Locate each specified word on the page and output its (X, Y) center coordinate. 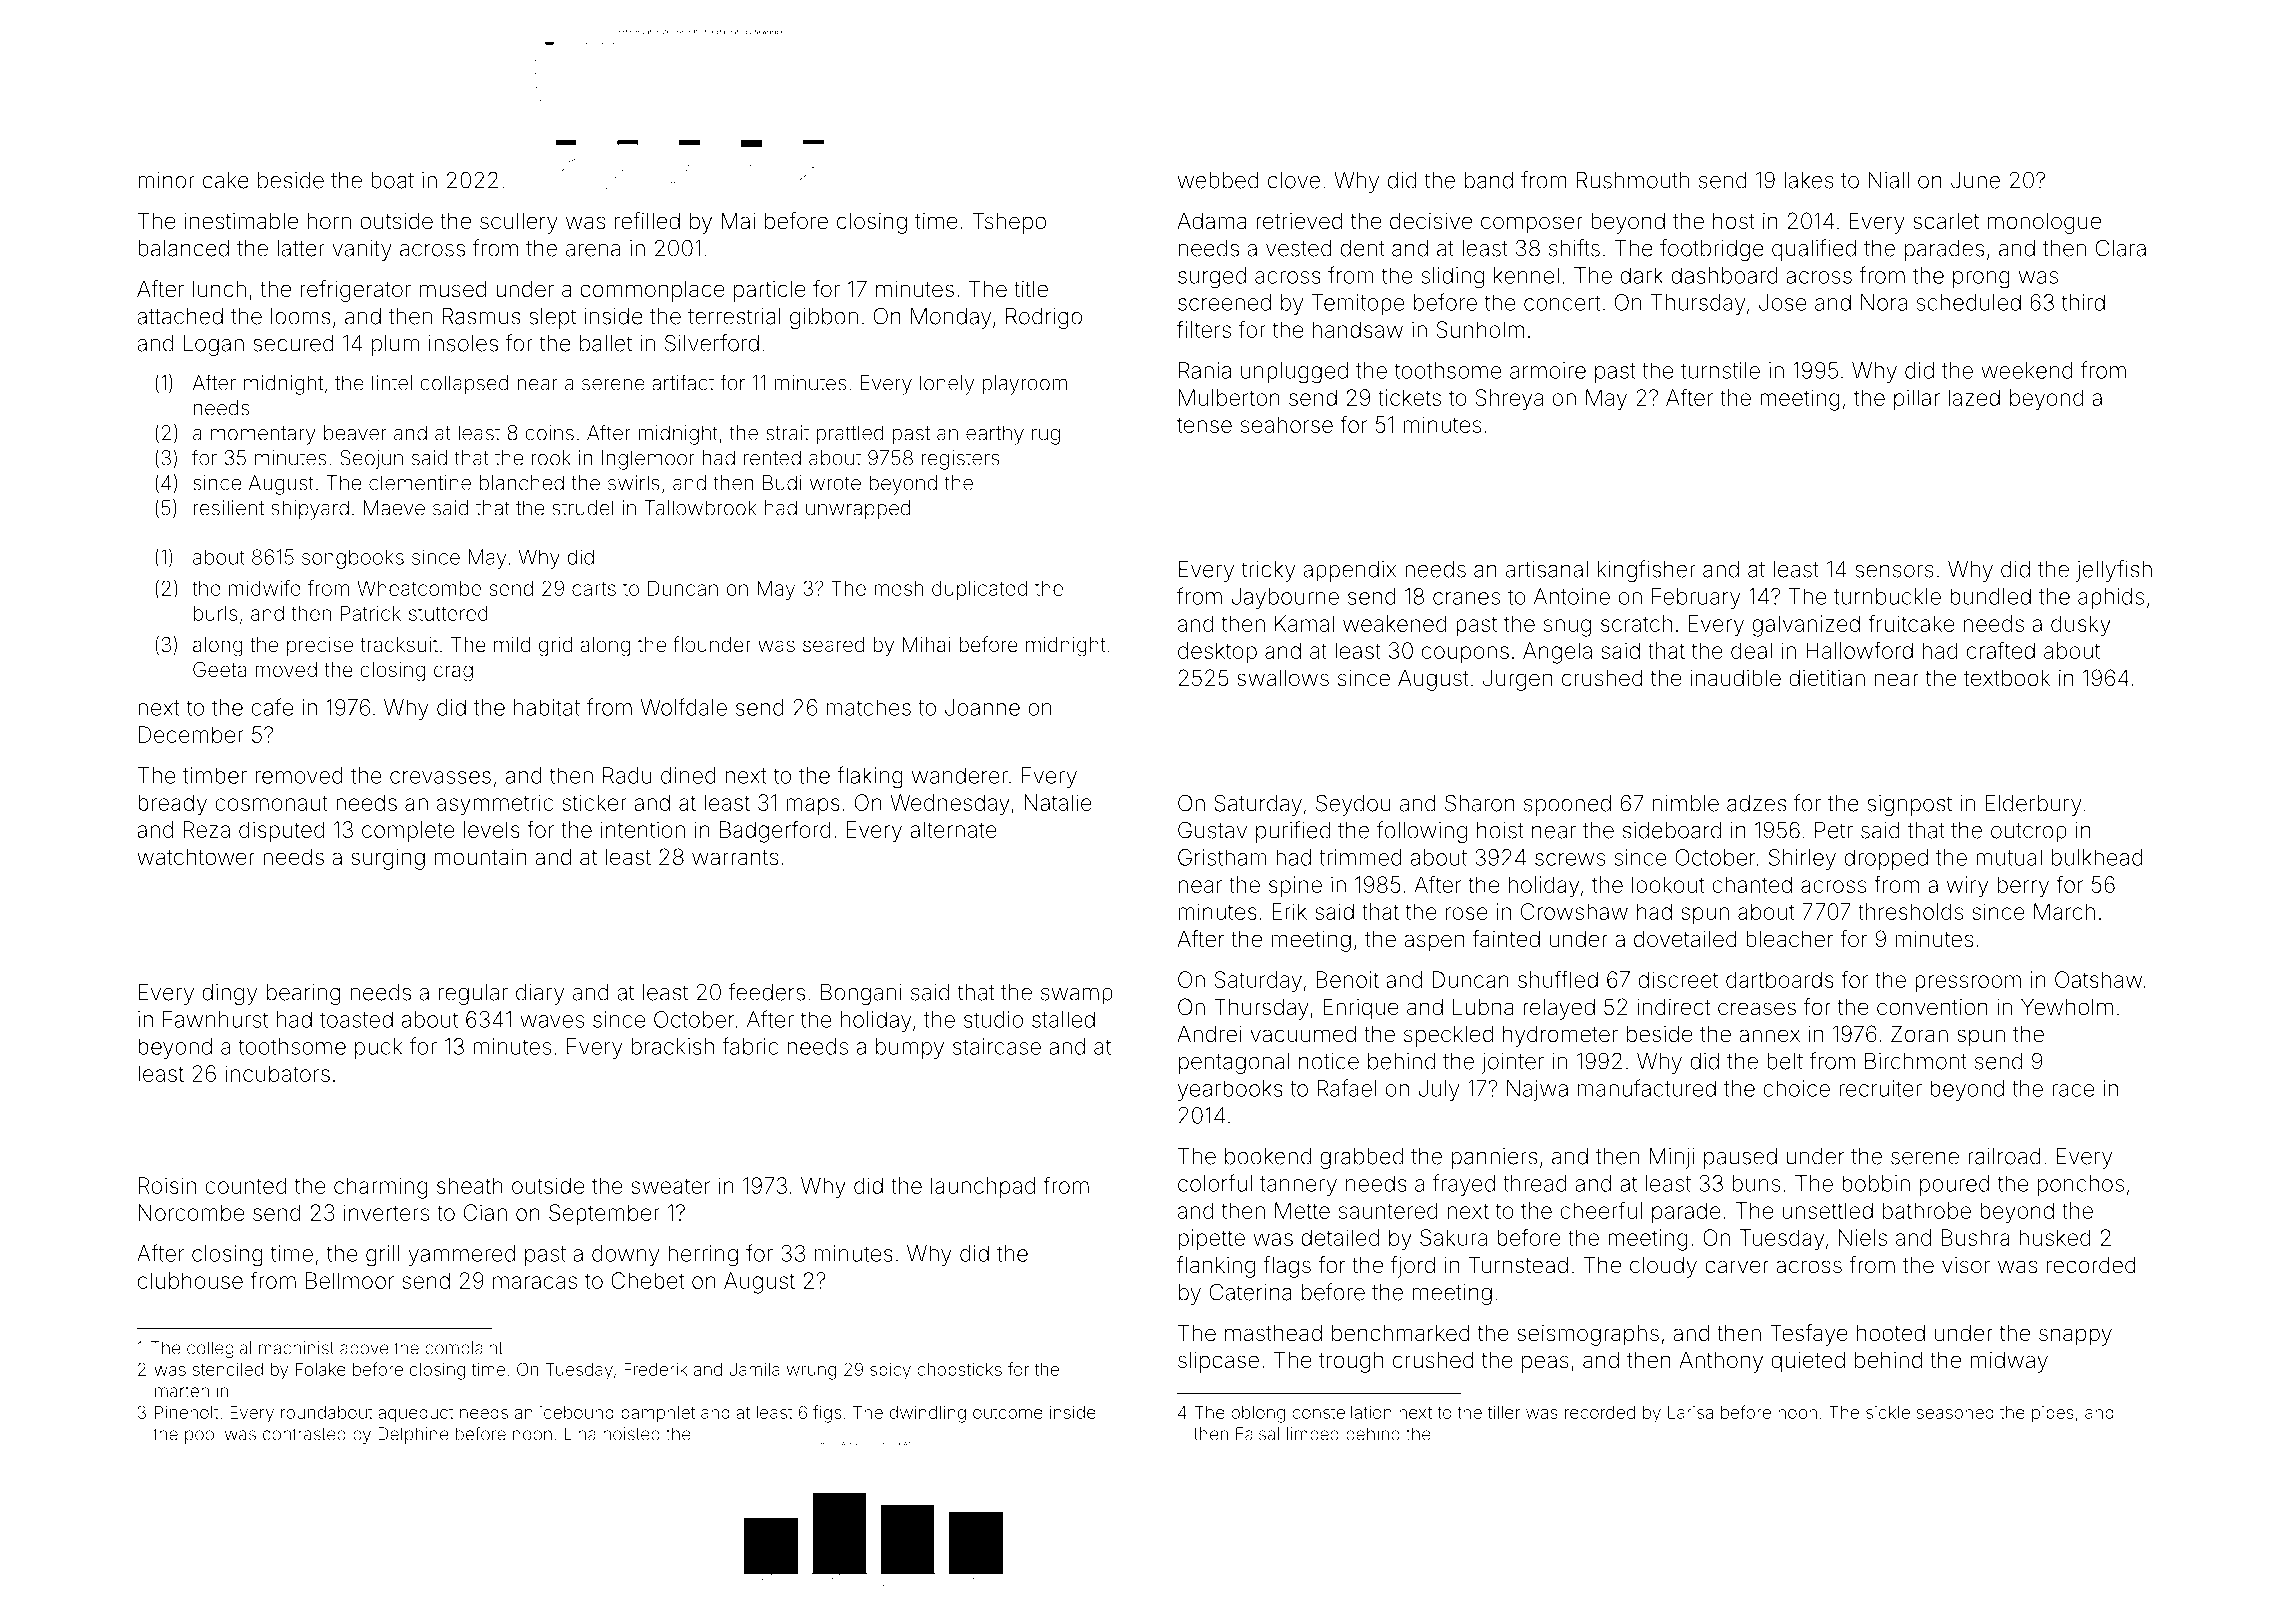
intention (643, 829)
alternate (953, 829)
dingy (229, 994)
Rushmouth (1633, 180)
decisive (1431, 221)
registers (961, 460)
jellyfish (2114, 571)
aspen (1434, 943)
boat (392, 180)
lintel (392, 383)
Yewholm (2067, 1006)
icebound (577, 1412)
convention (1932, 1007)
